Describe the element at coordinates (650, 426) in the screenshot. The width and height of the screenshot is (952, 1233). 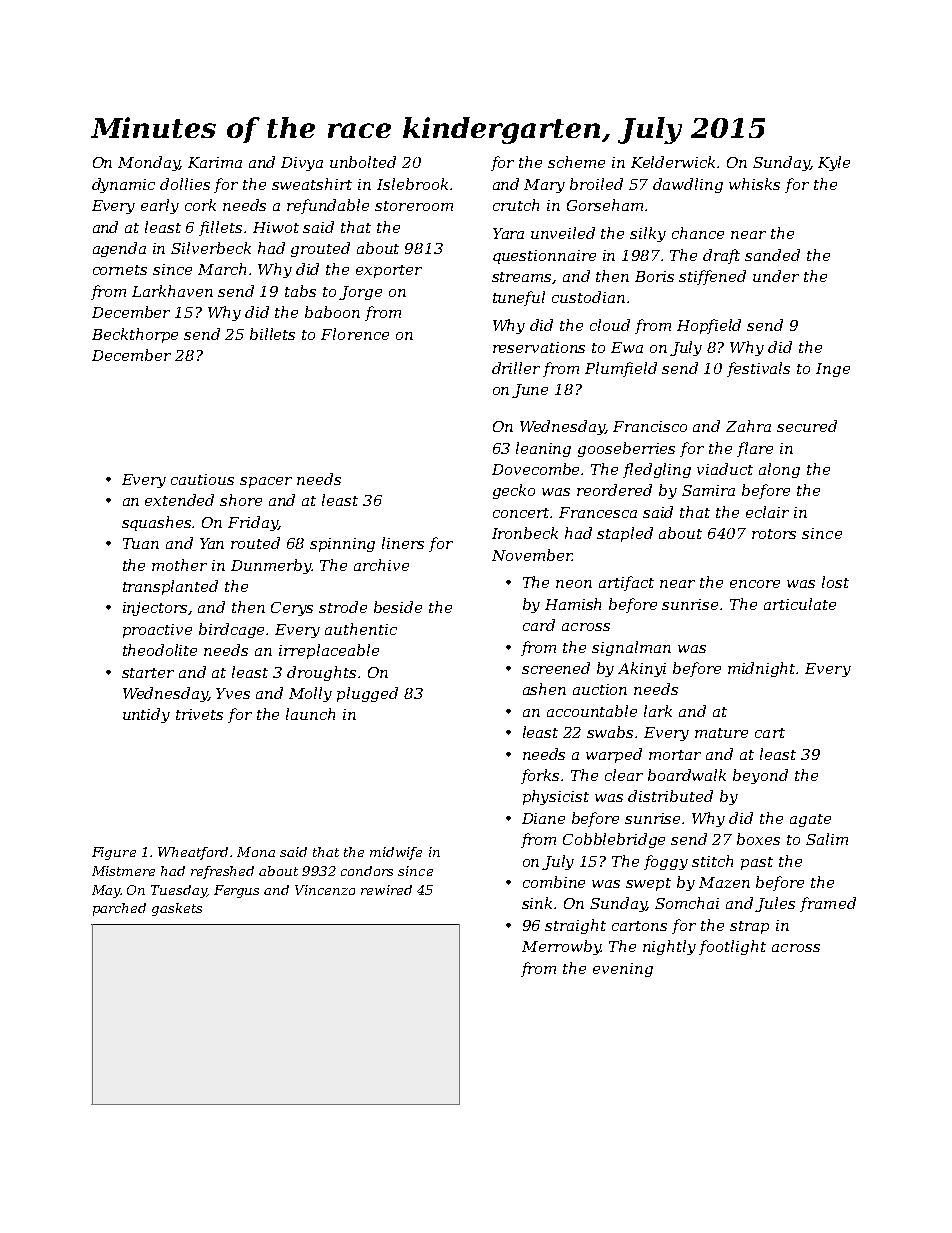
I see `Francisco` at that location.
